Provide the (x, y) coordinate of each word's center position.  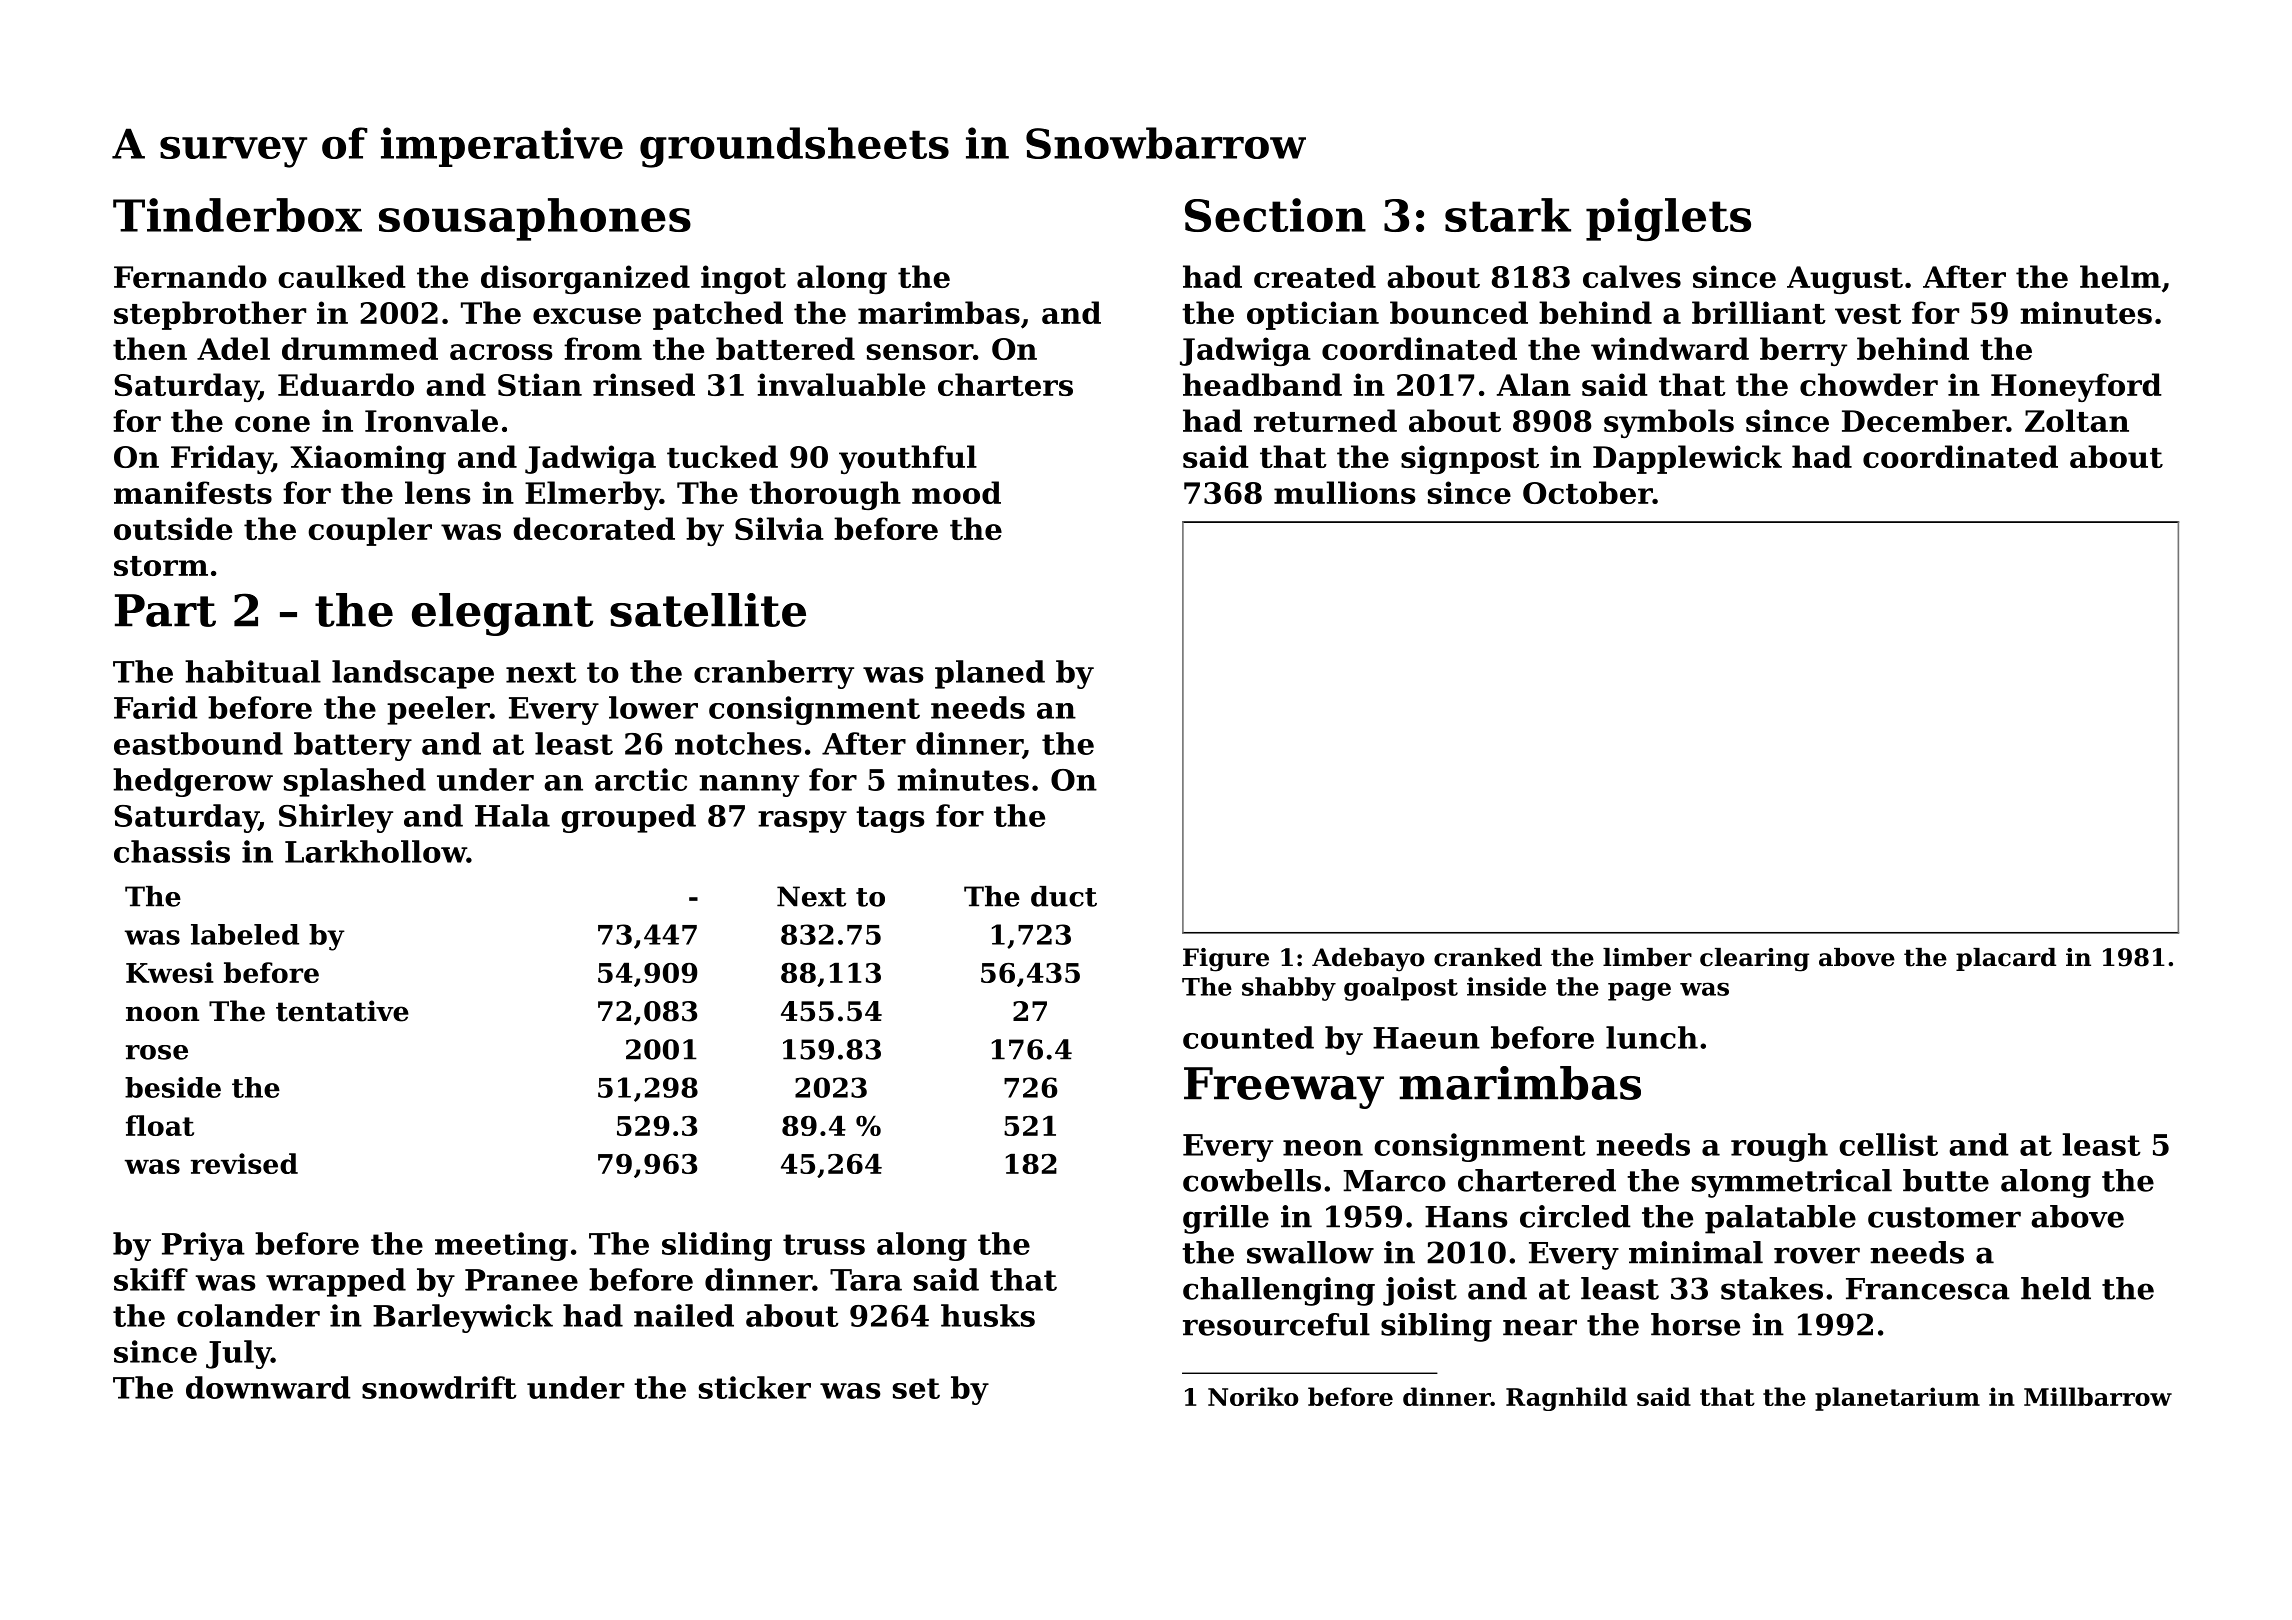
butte (1946, 1180)
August (1845, 280)
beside (173, 1087)
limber (1647, 957)
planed (990, 674)
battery (353, 746)
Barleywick (463, 1318)
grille (1226, 1219)
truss (824, 1244)
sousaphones (535, 219)
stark (1508, 215)
